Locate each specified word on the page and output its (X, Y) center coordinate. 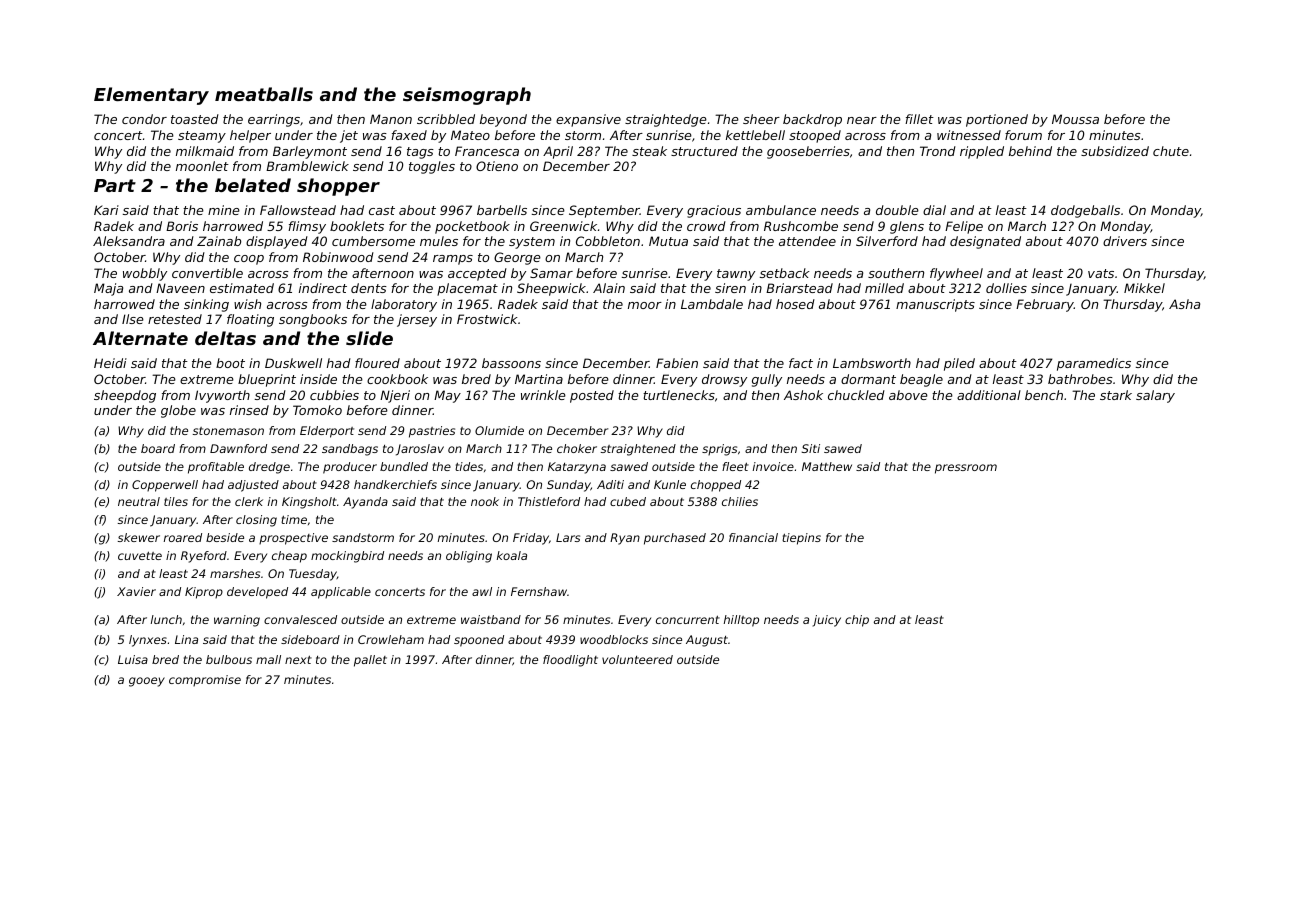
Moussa (1075, 119)
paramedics (1094, 364)
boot (230, 363)
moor (645, 305)
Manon (391, 119)
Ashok (803, 395)
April (558, 152)
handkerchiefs (395, 484)
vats (1101, 273)
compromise (205, 681)
